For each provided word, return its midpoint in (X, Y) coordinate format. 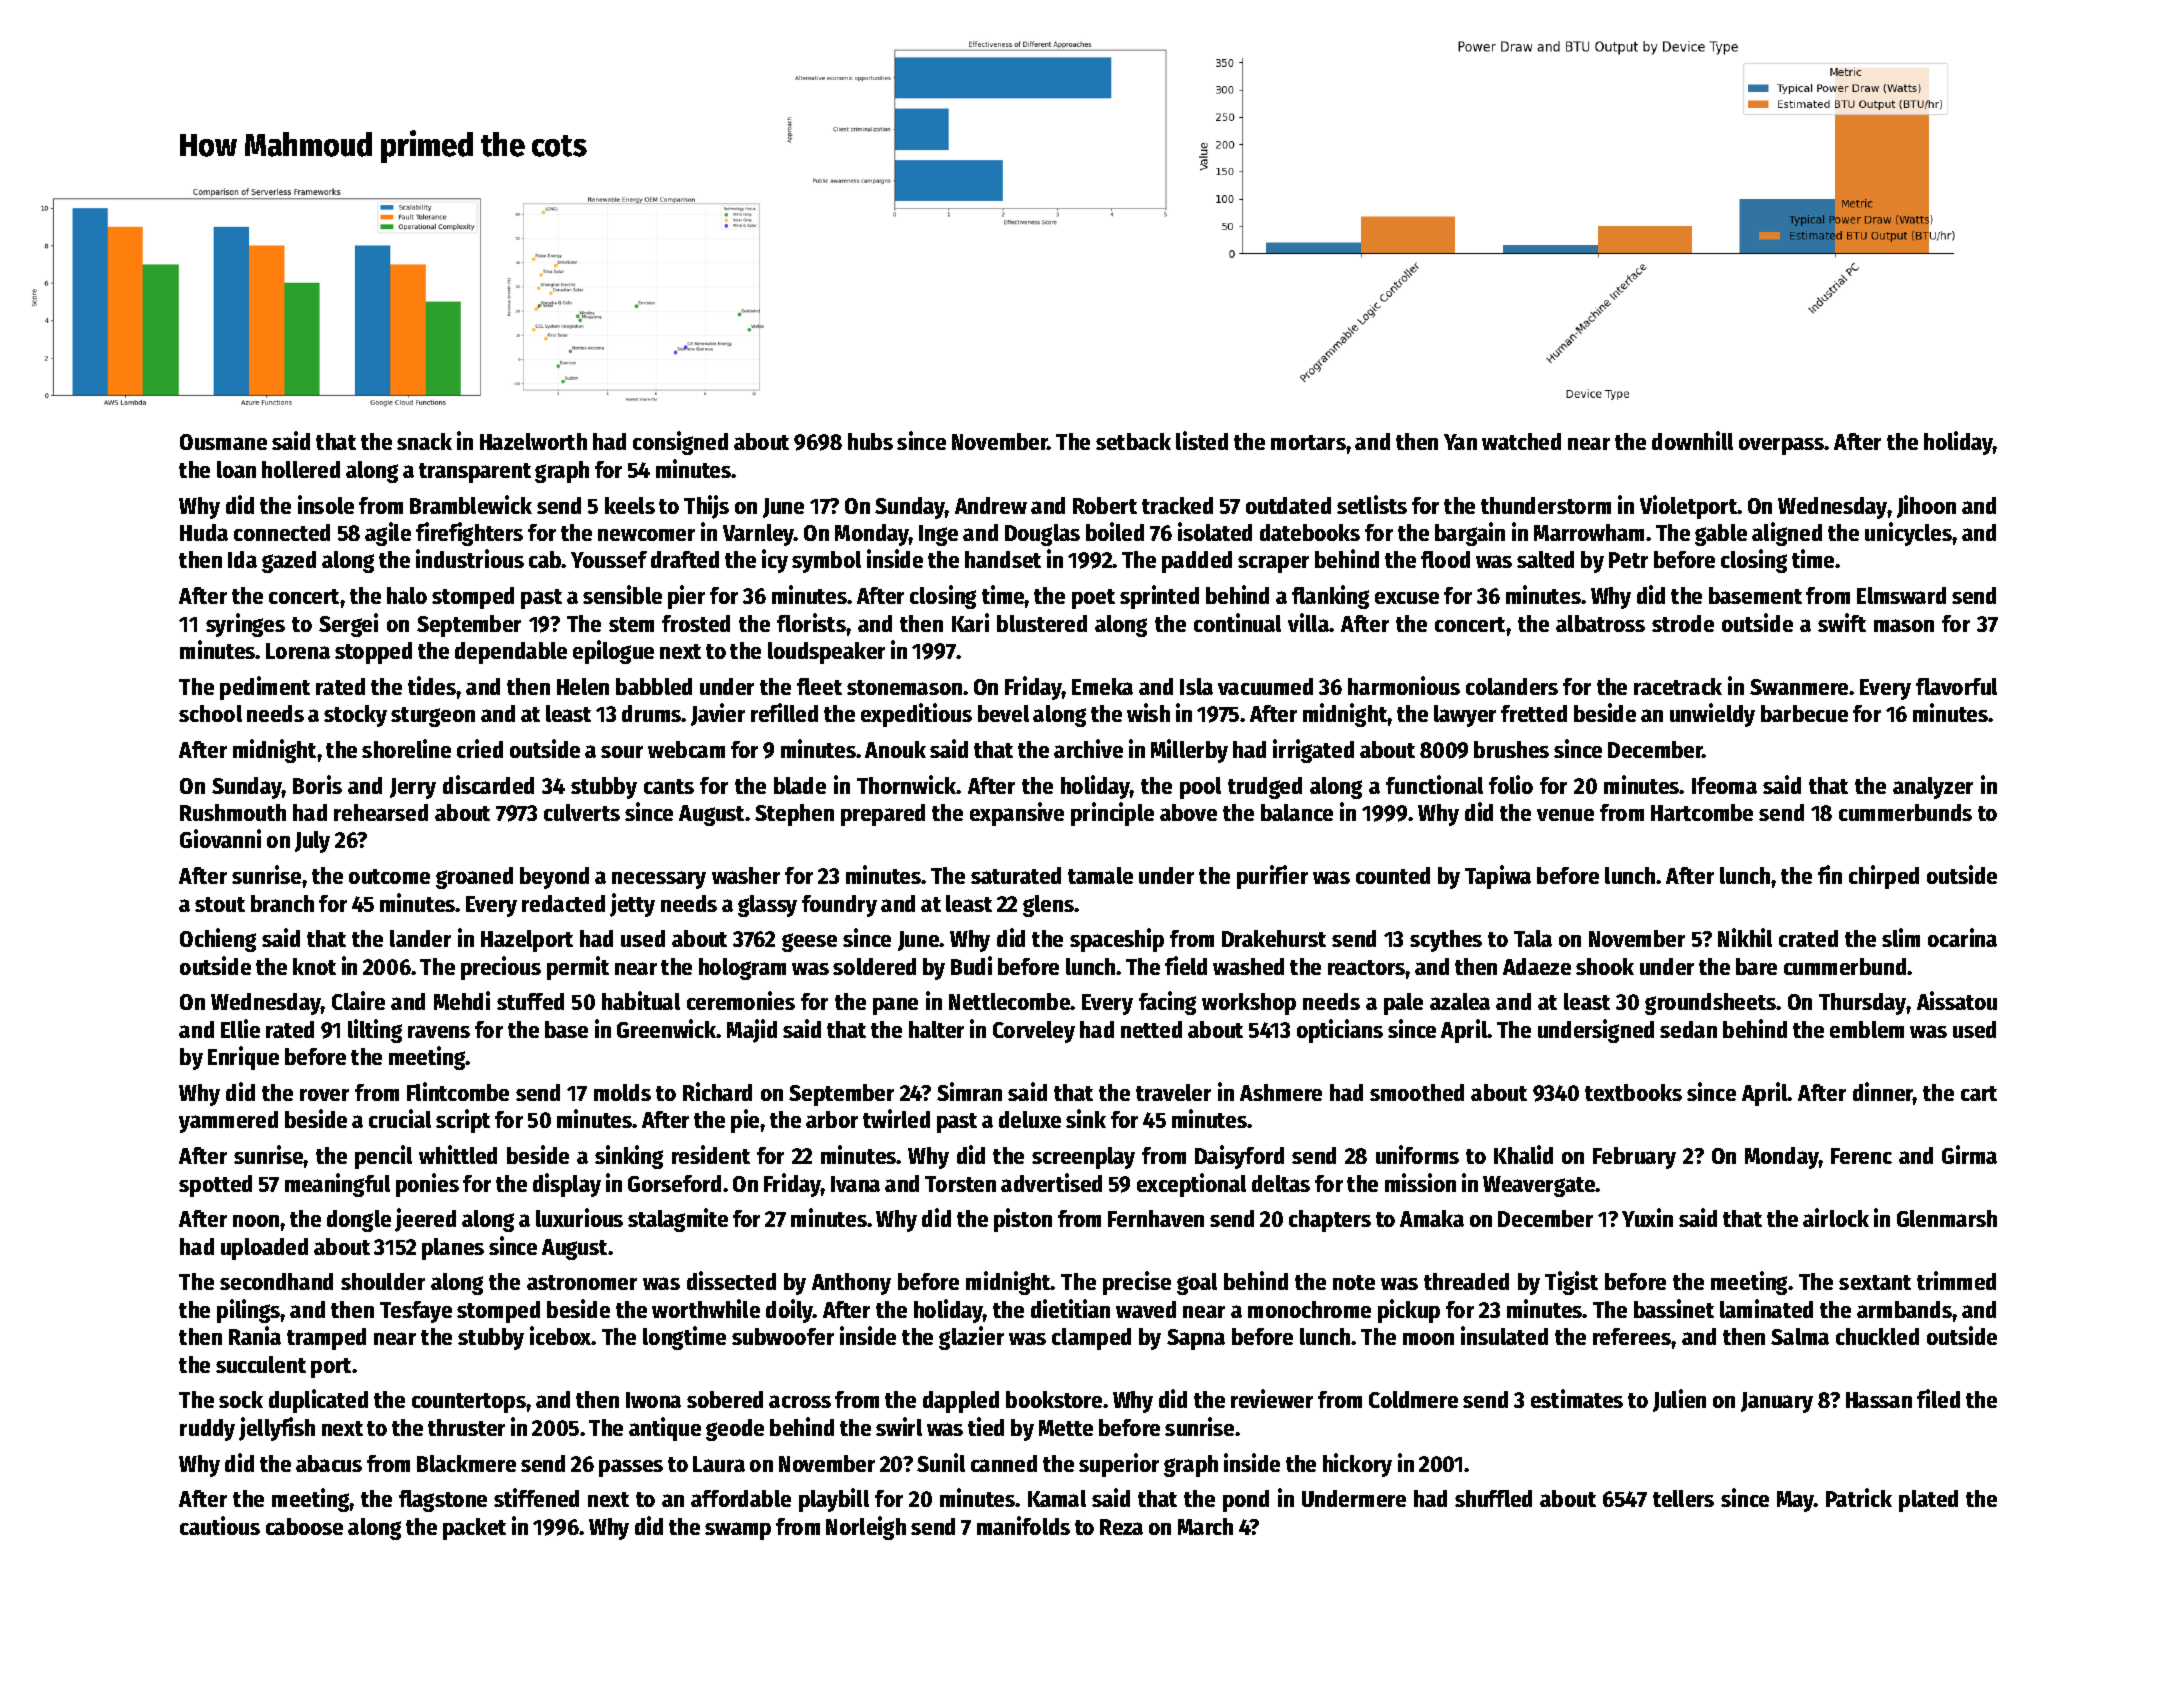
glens (1048, 906)
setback (1133, 441)
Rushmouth (233, 812)
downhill (1692, 440)
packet (474, 1529)
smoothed (1417, 1092)
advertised (1051, 1182)
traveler (1173, 1092)
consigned (680, 443)
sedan (1688, 1029)
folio (1511, 784)
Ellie (240, 1028)
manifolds (1023, 1525)
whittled (458, 1154)
